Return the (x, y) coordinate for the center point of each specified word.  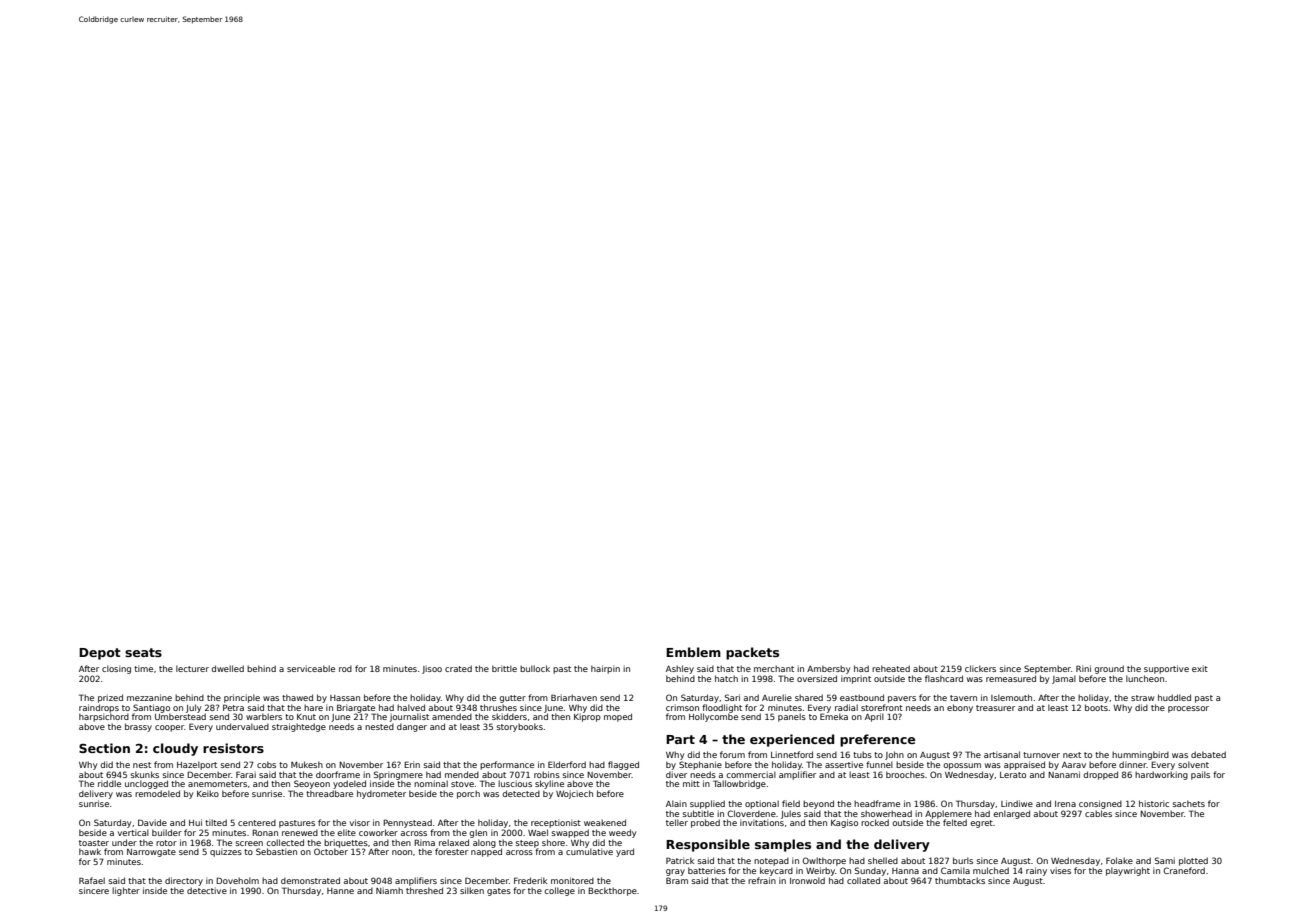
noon (402, 852)
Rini (1083, 668)
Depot (100, 654)
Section (104, 748)
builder (167, 832)
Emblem (693, 652)
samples (783, 845)
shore (553, 842)
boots (1096, 707)
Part (680, 739)
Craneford (1184, 870)
